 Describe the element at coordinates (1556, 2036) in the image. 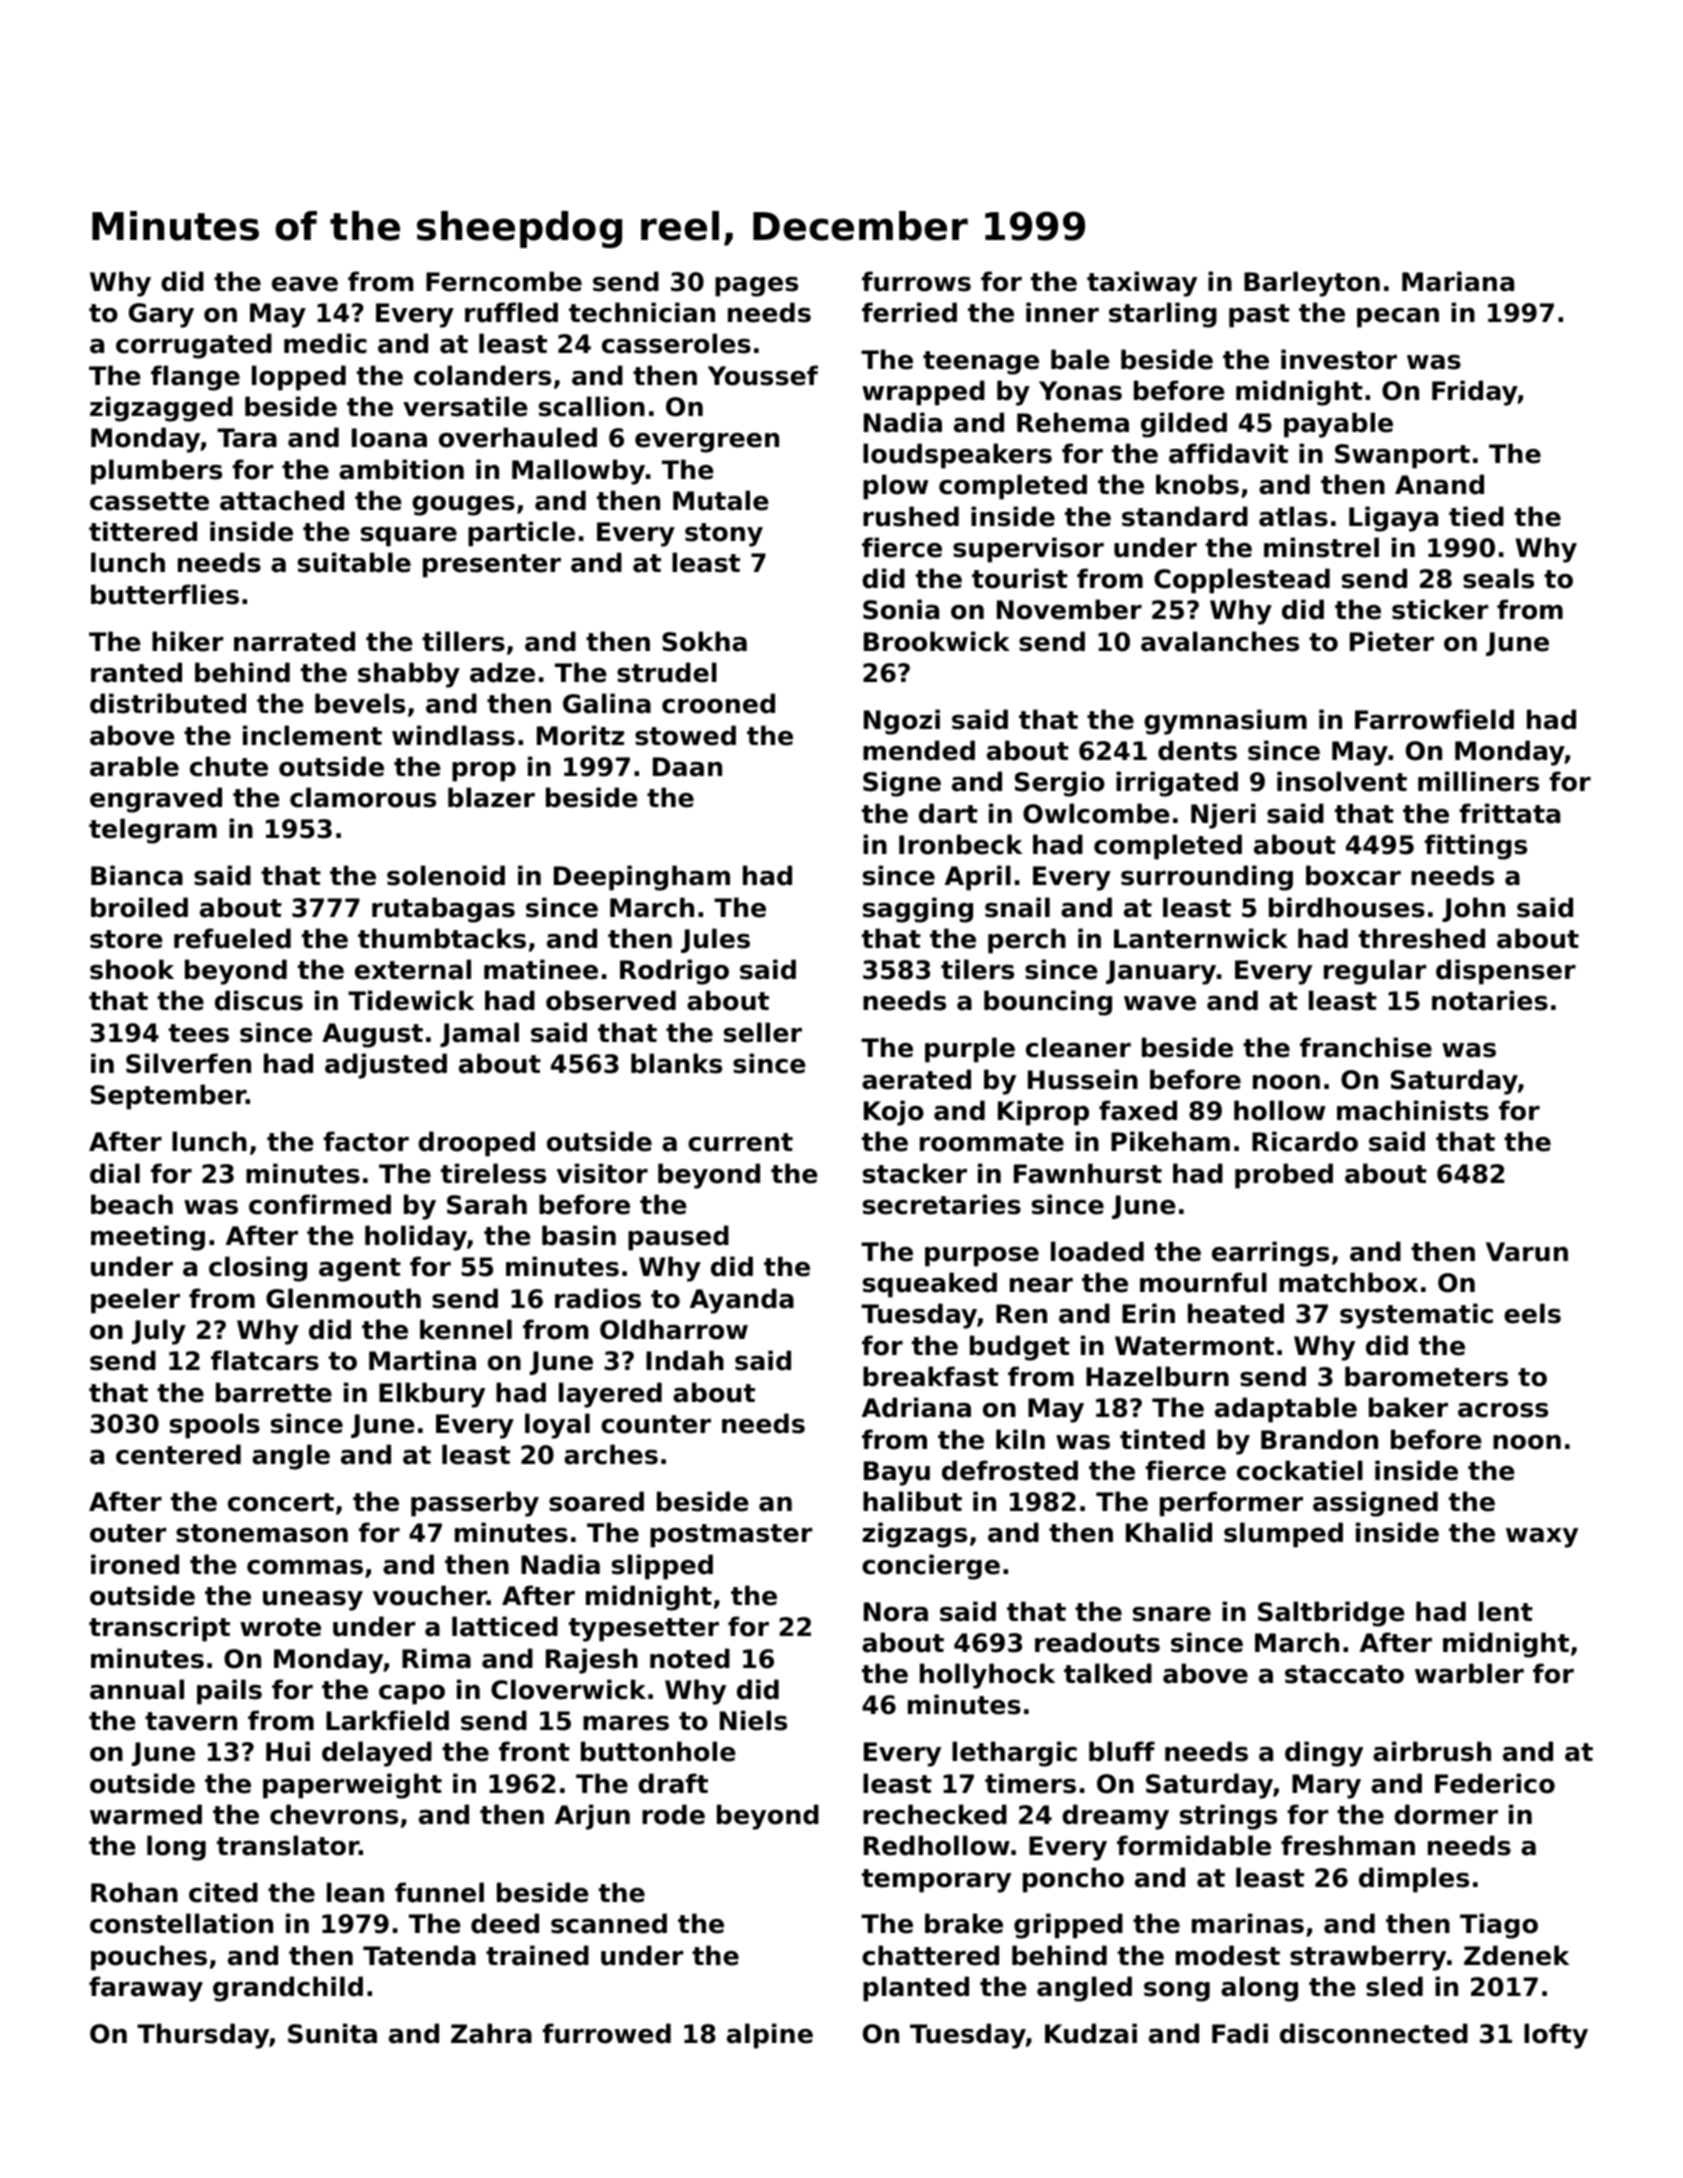

I see `lofty` at that location.
